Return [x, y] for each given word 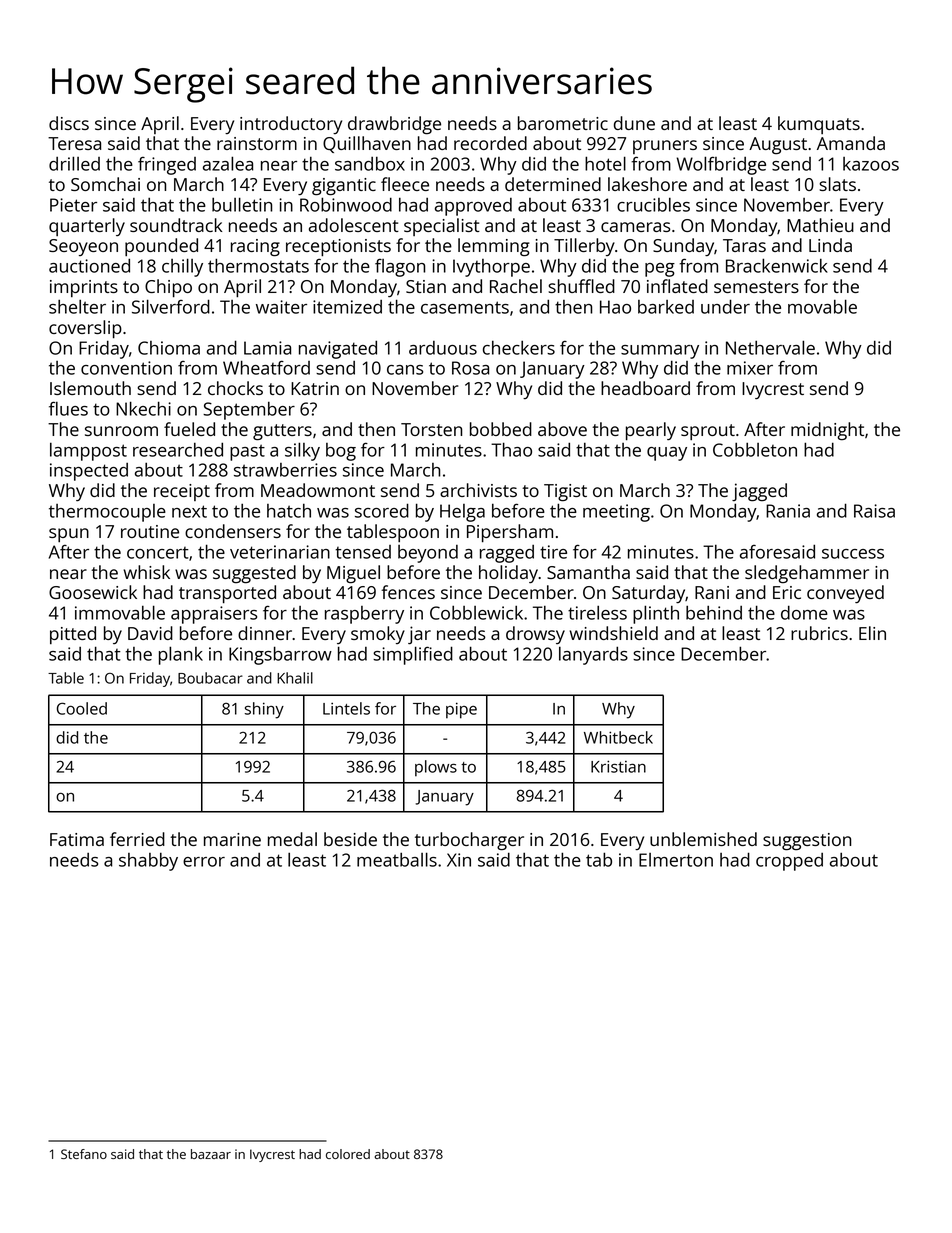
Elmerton [676, 860]
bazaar [211, 1154]
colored [348, 1154]
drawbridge [394, 125]
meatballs [397, 859]
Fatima [77, 839]
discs [69, 123]
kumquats [819, 125]
